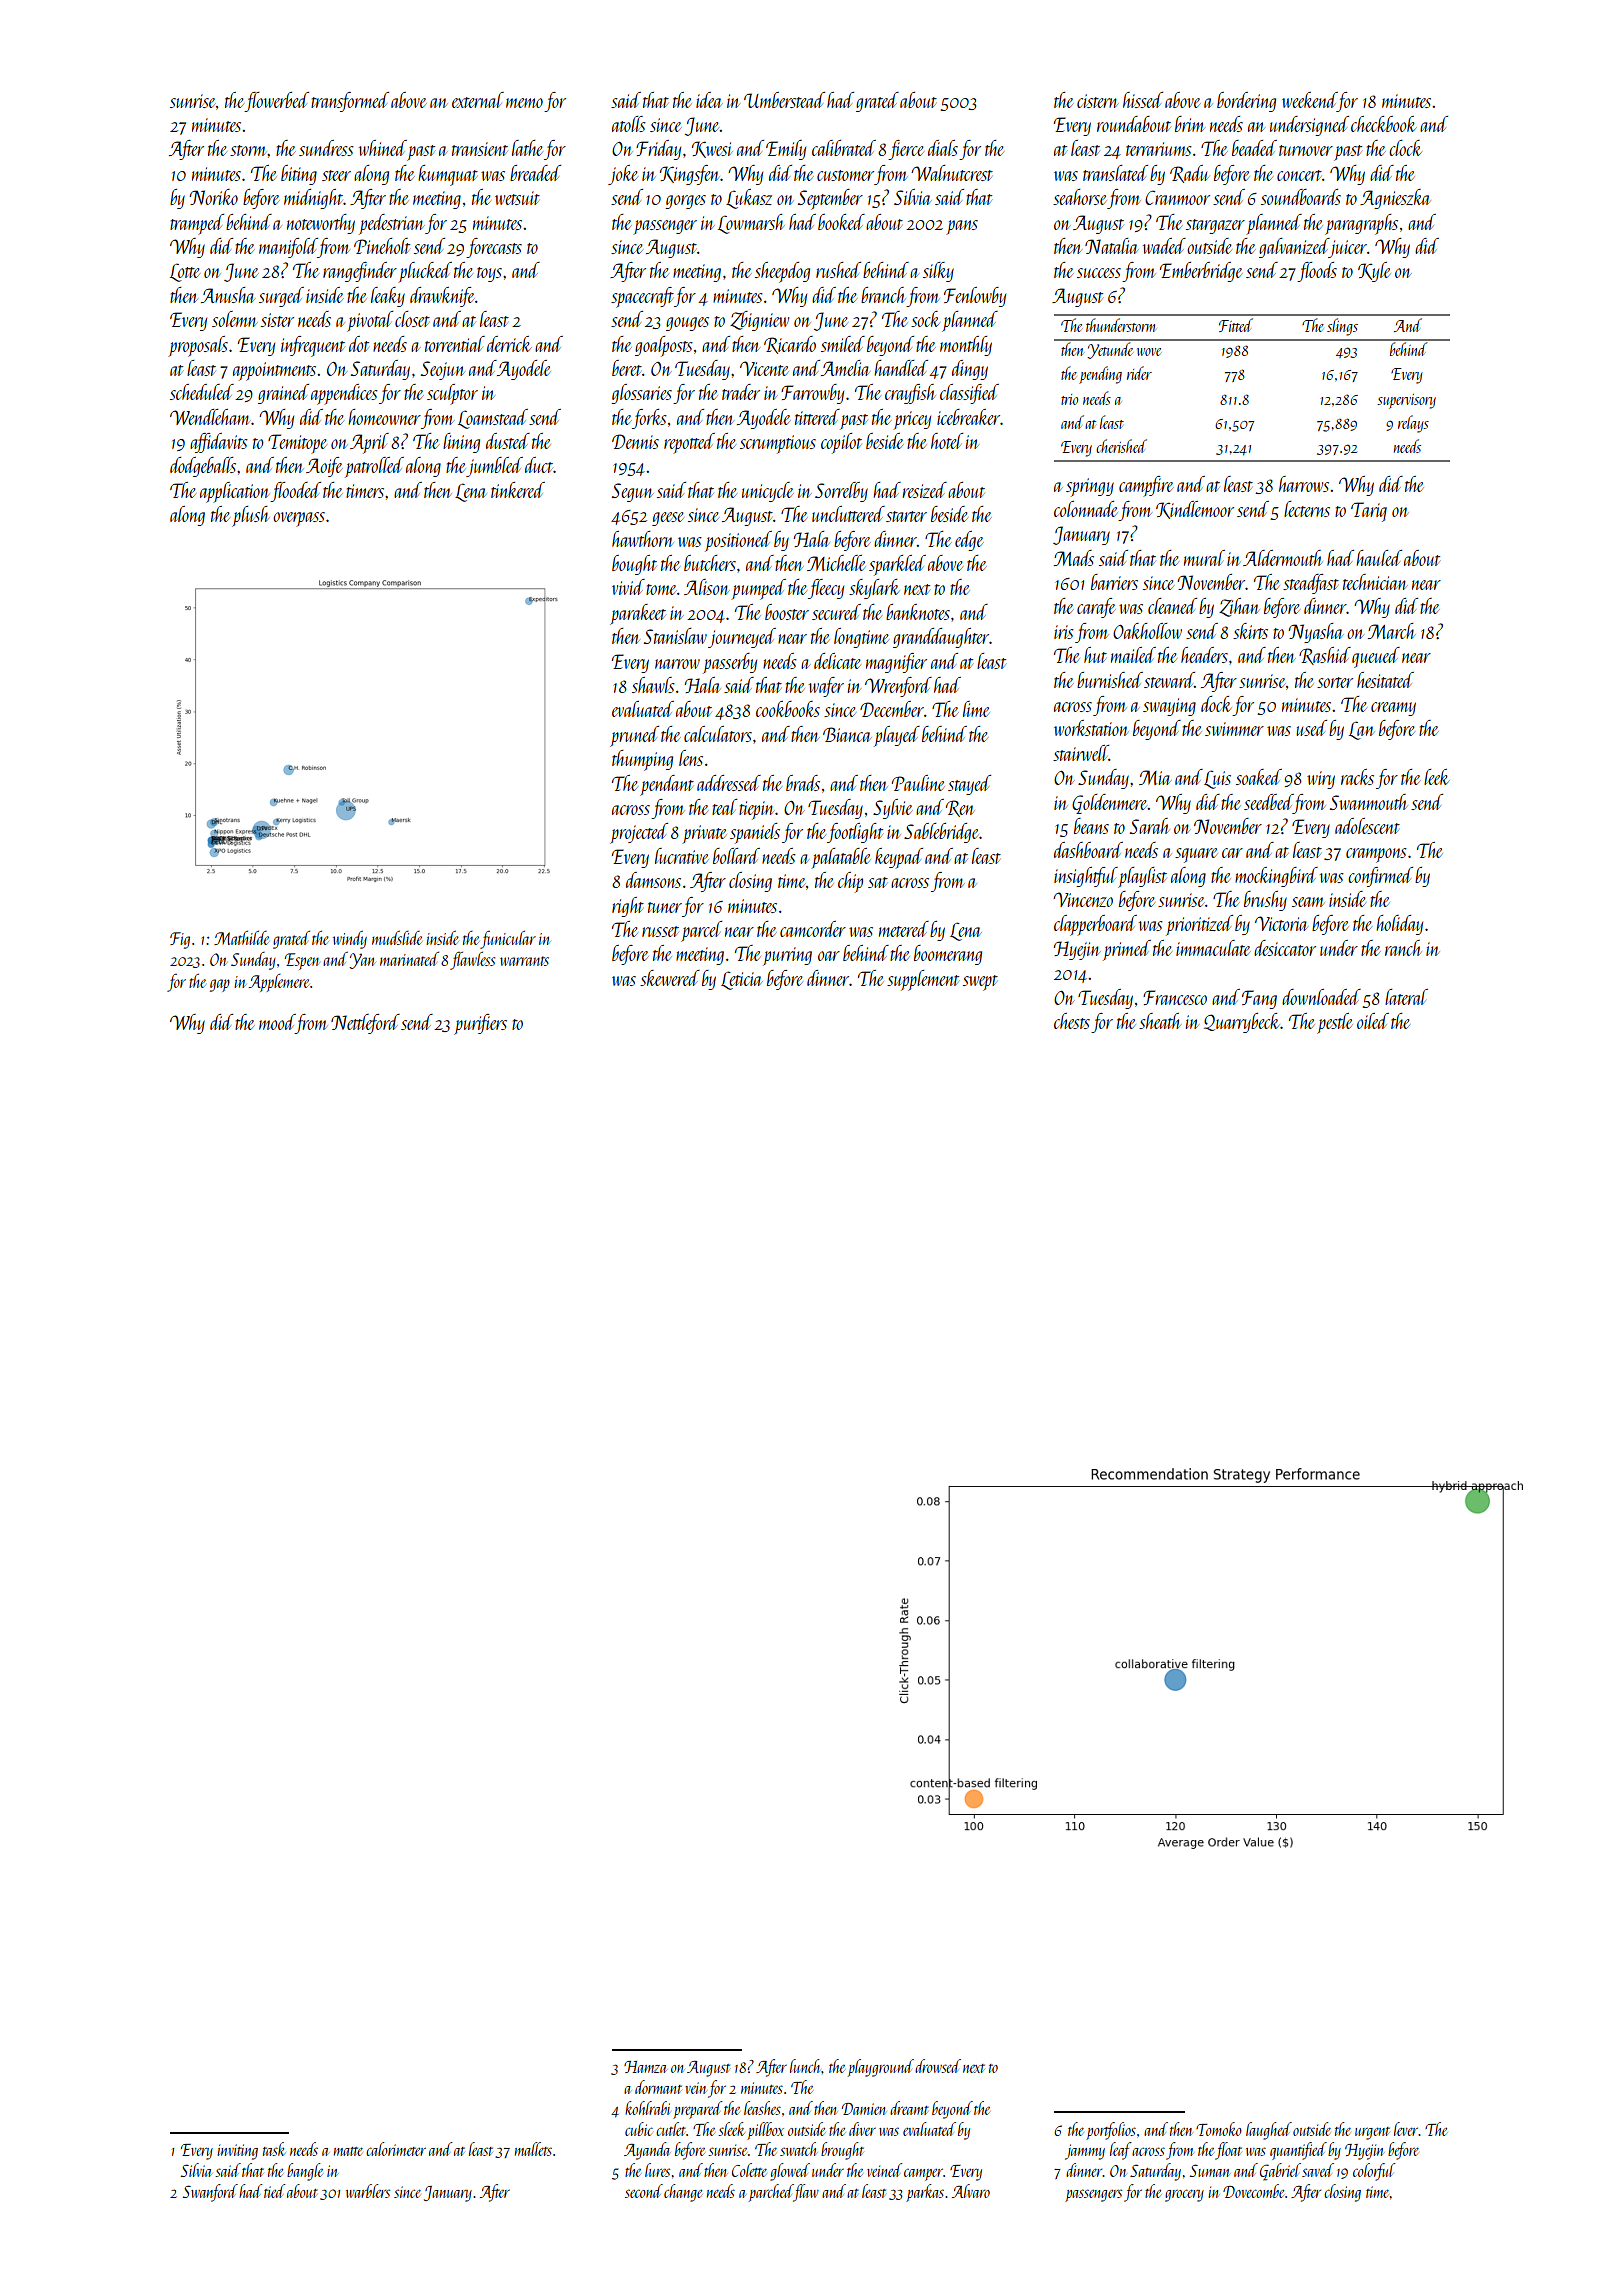 This document has width=1620, height=2292. Describe the element at coordinates (838, 270) in the document. I see `rushed` at that location.
